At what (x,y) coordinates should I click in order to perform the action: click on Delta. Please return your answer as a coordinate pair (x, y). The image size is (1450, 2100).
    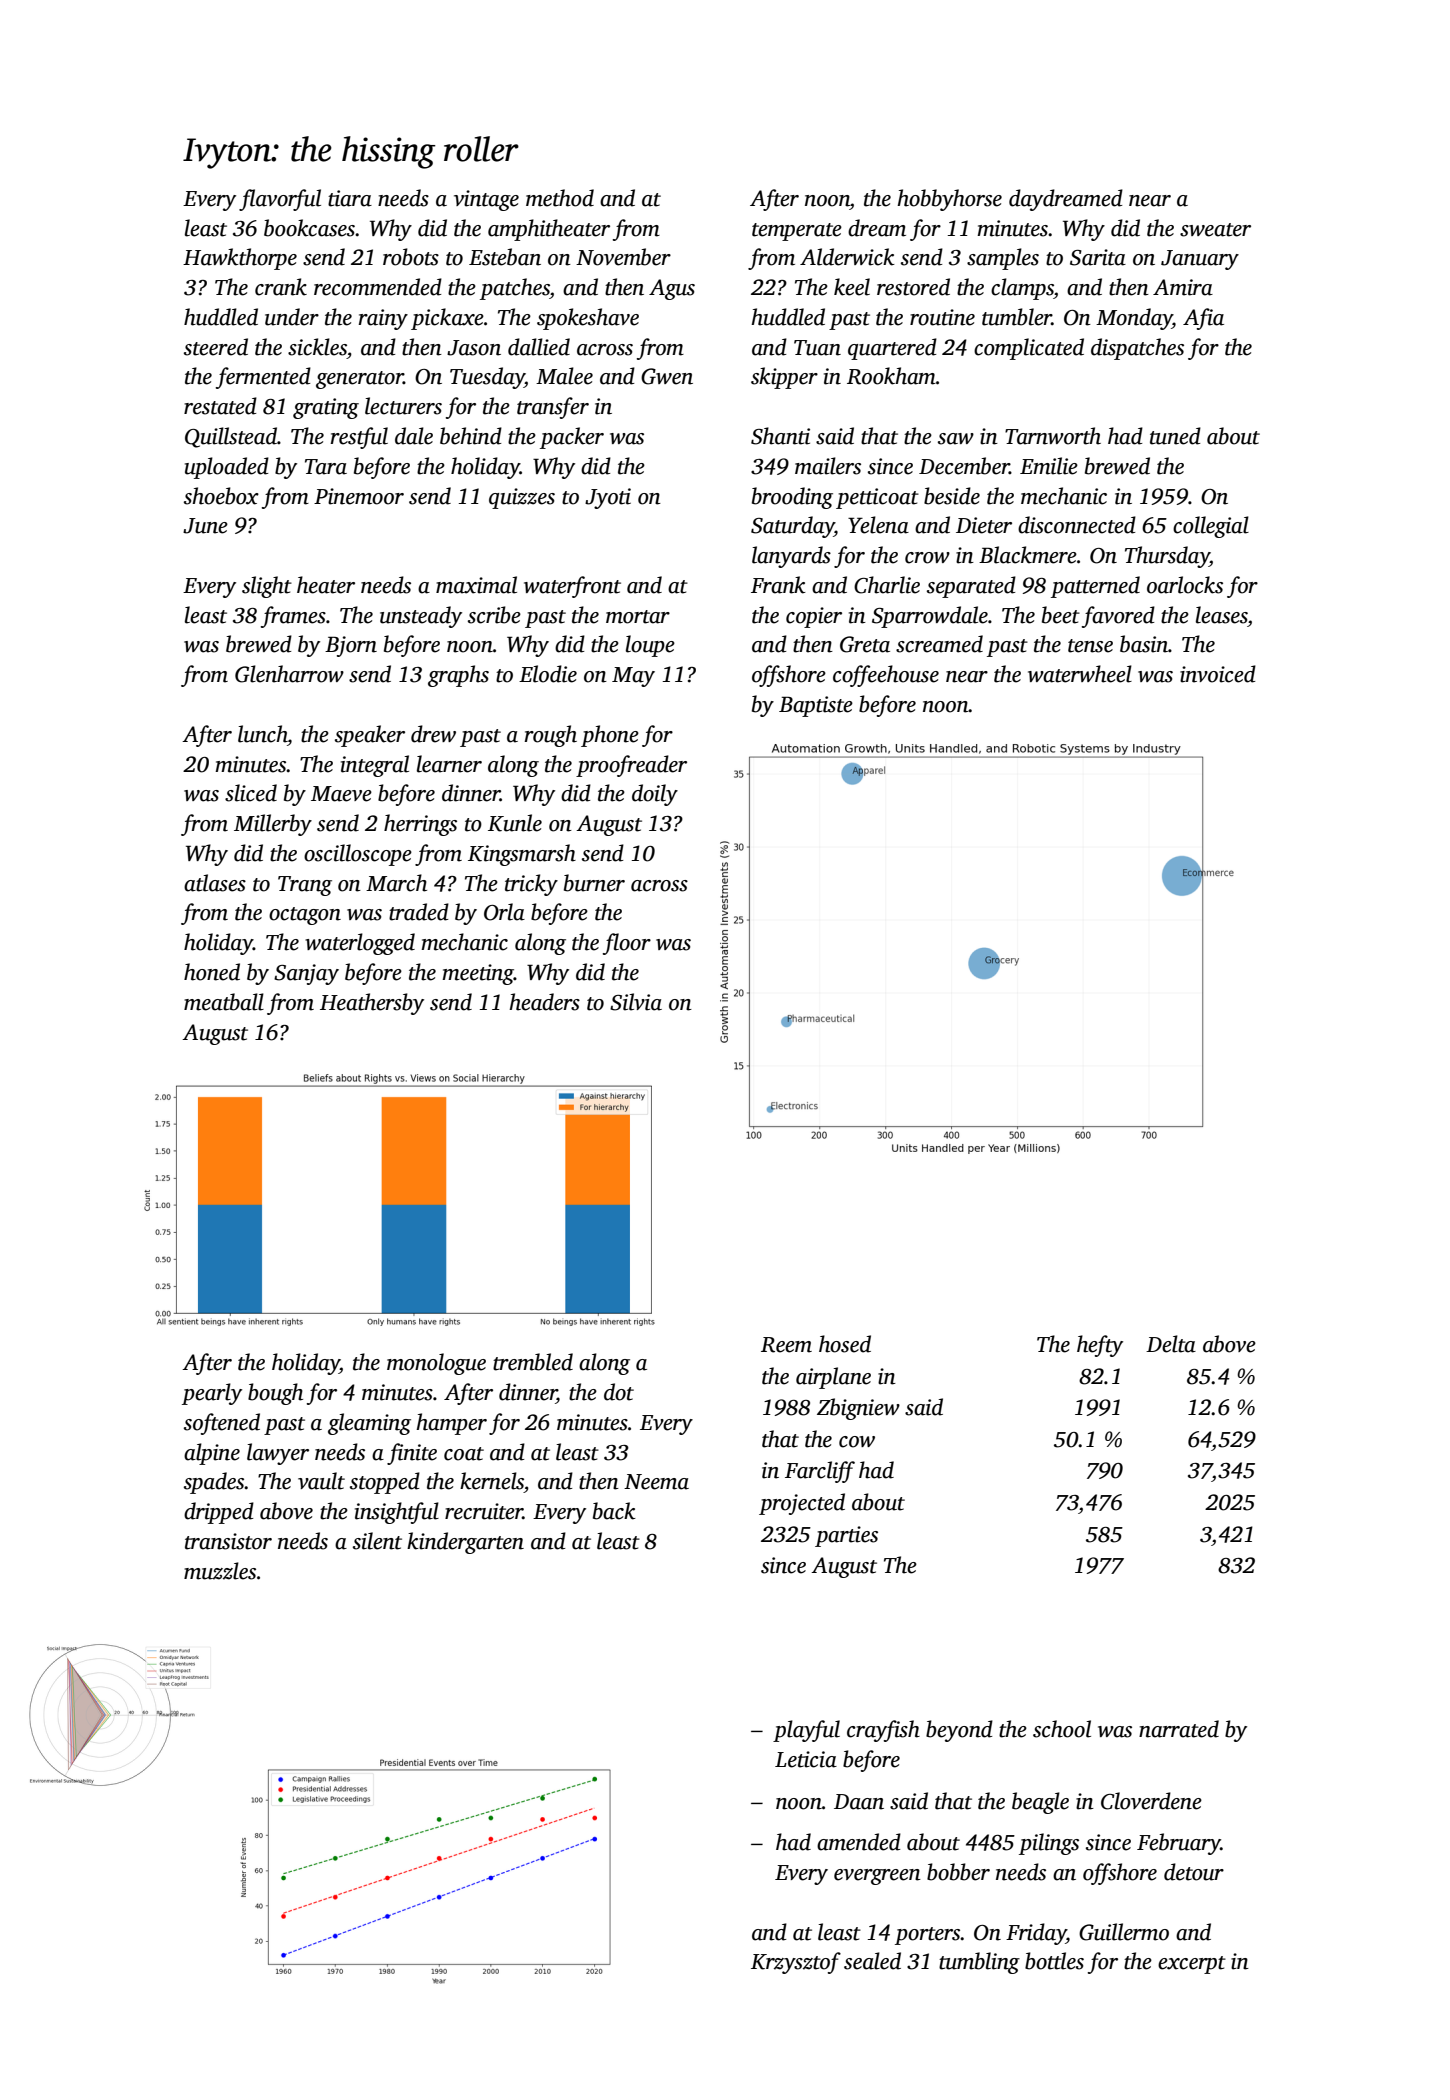
    Looking at the image, I should click on (1171, 1344).
